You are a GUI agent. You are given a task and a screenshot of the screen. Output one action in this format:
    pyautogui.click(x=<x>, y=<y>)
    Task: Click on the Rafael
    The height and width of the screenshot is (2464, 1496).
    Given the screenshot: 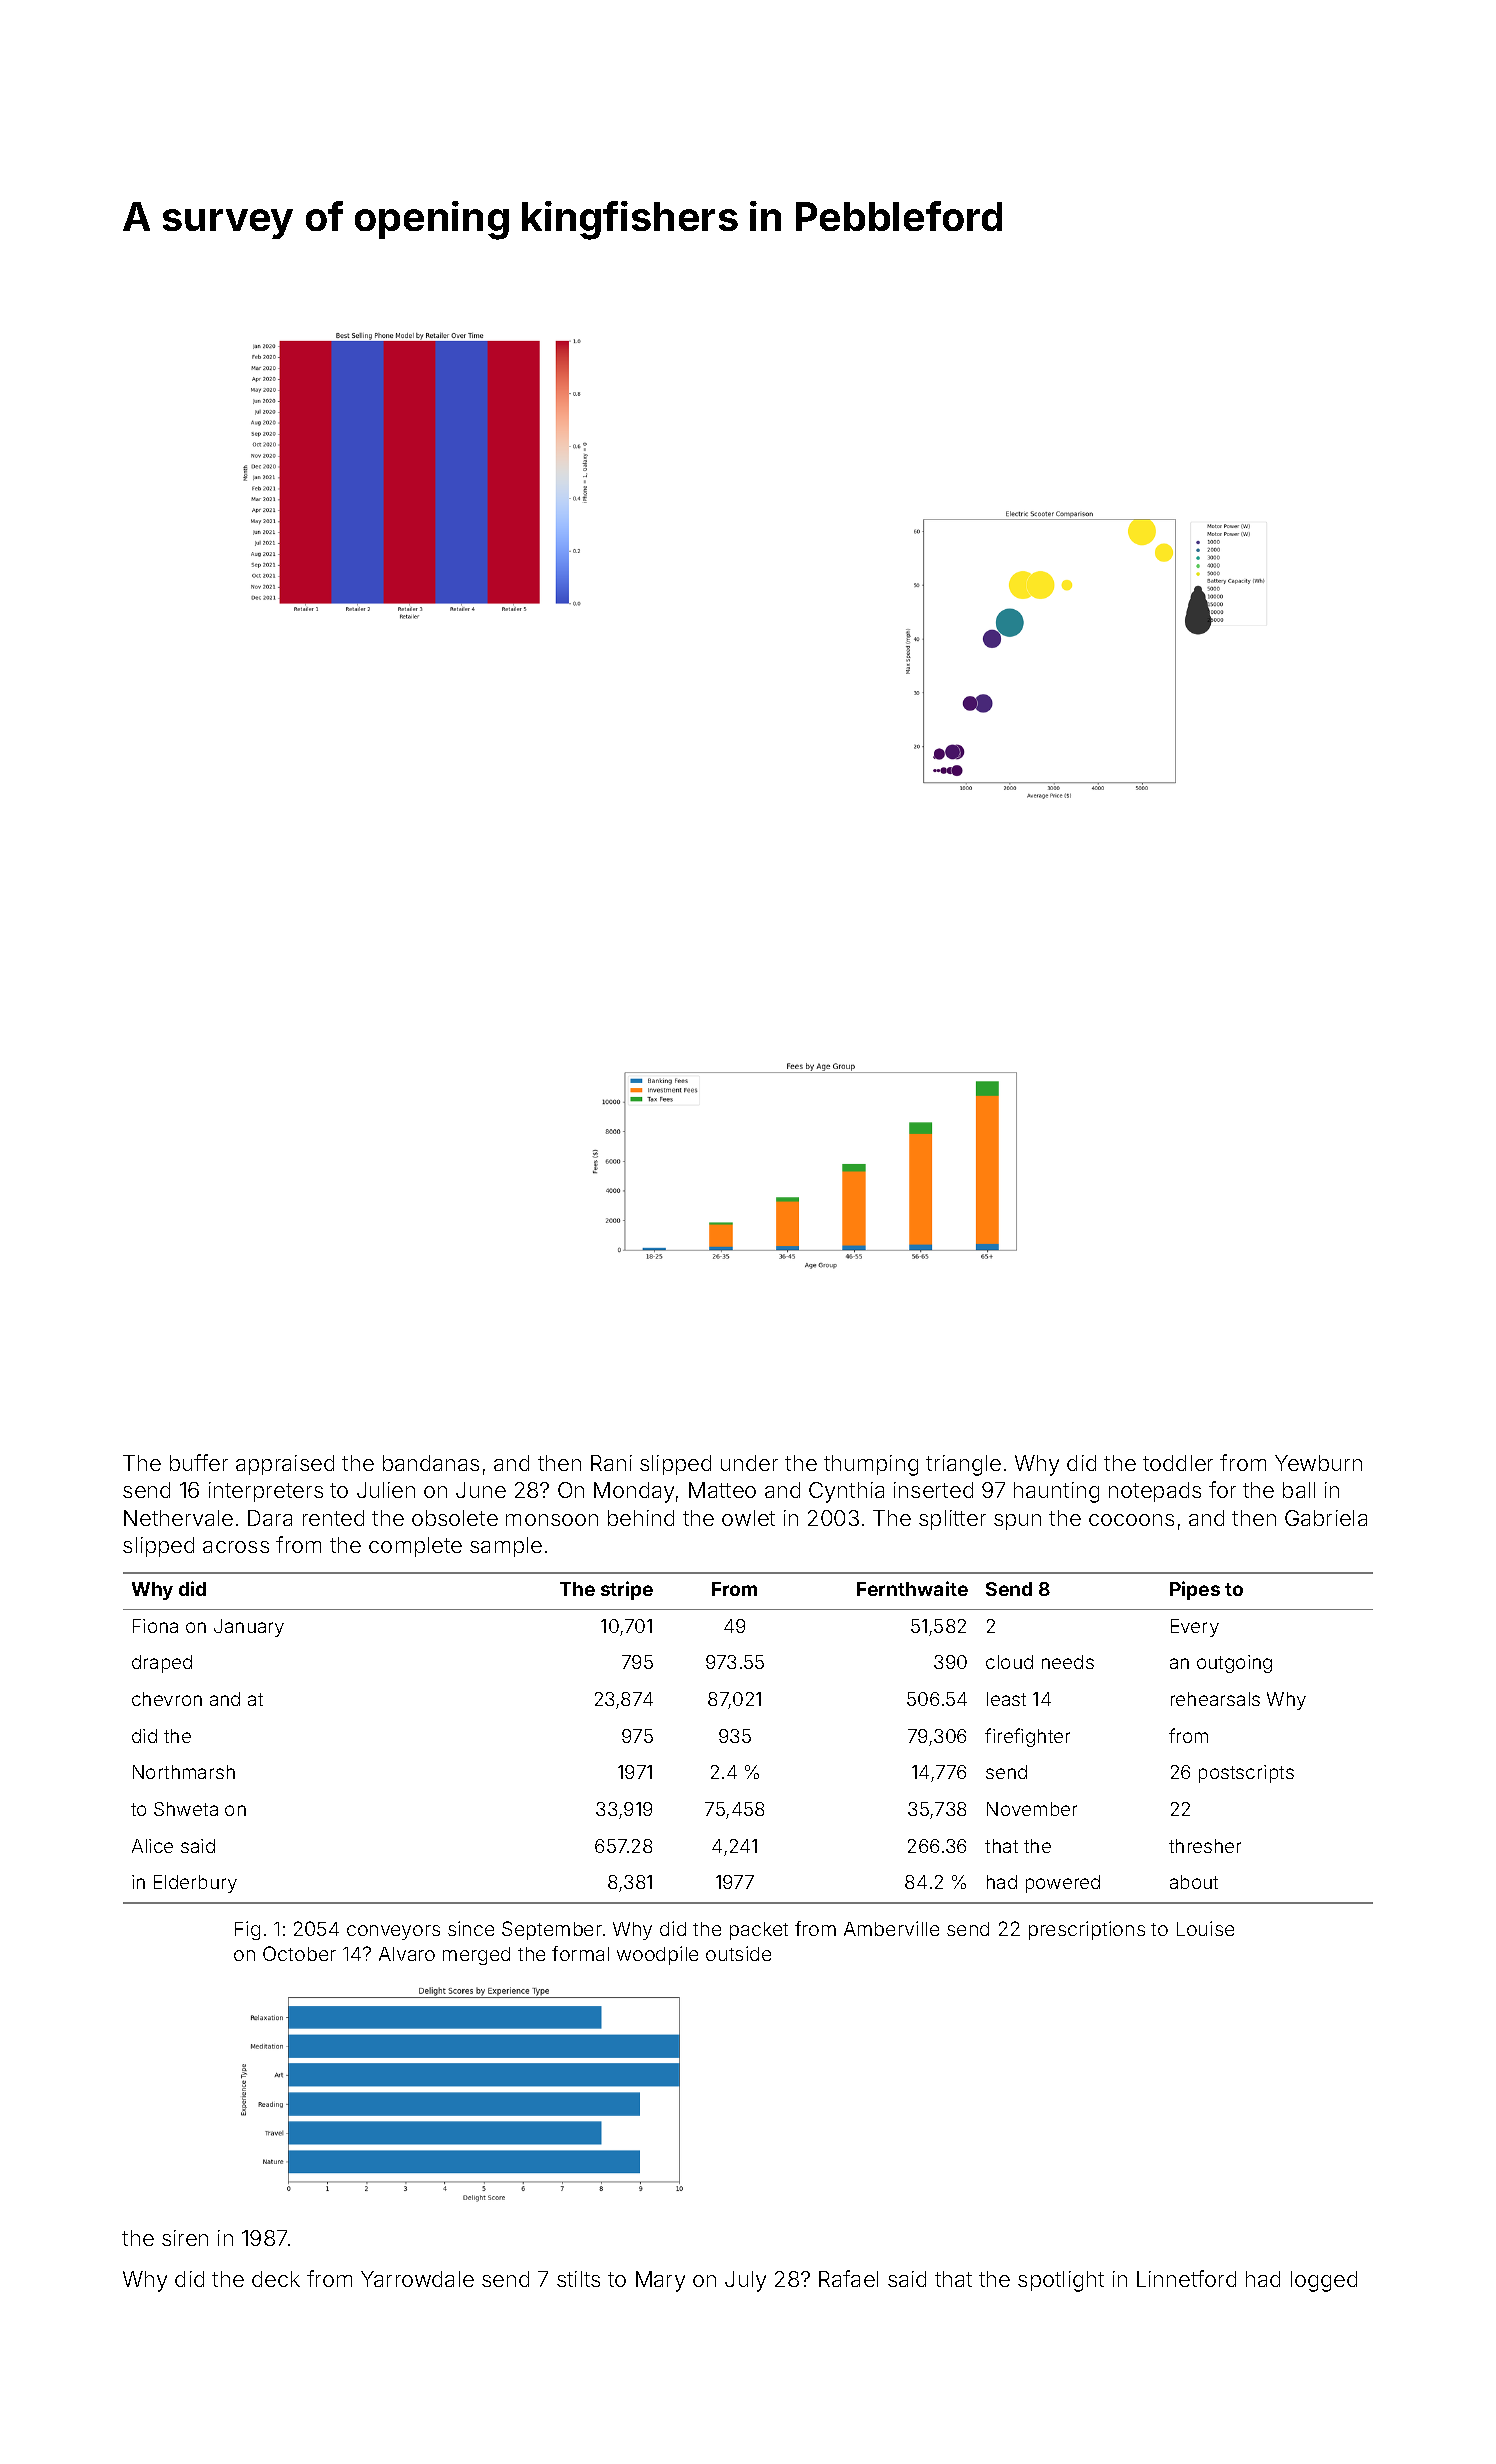 What is the action you would take?
    pyautogui.click(x=848, y=2278)
